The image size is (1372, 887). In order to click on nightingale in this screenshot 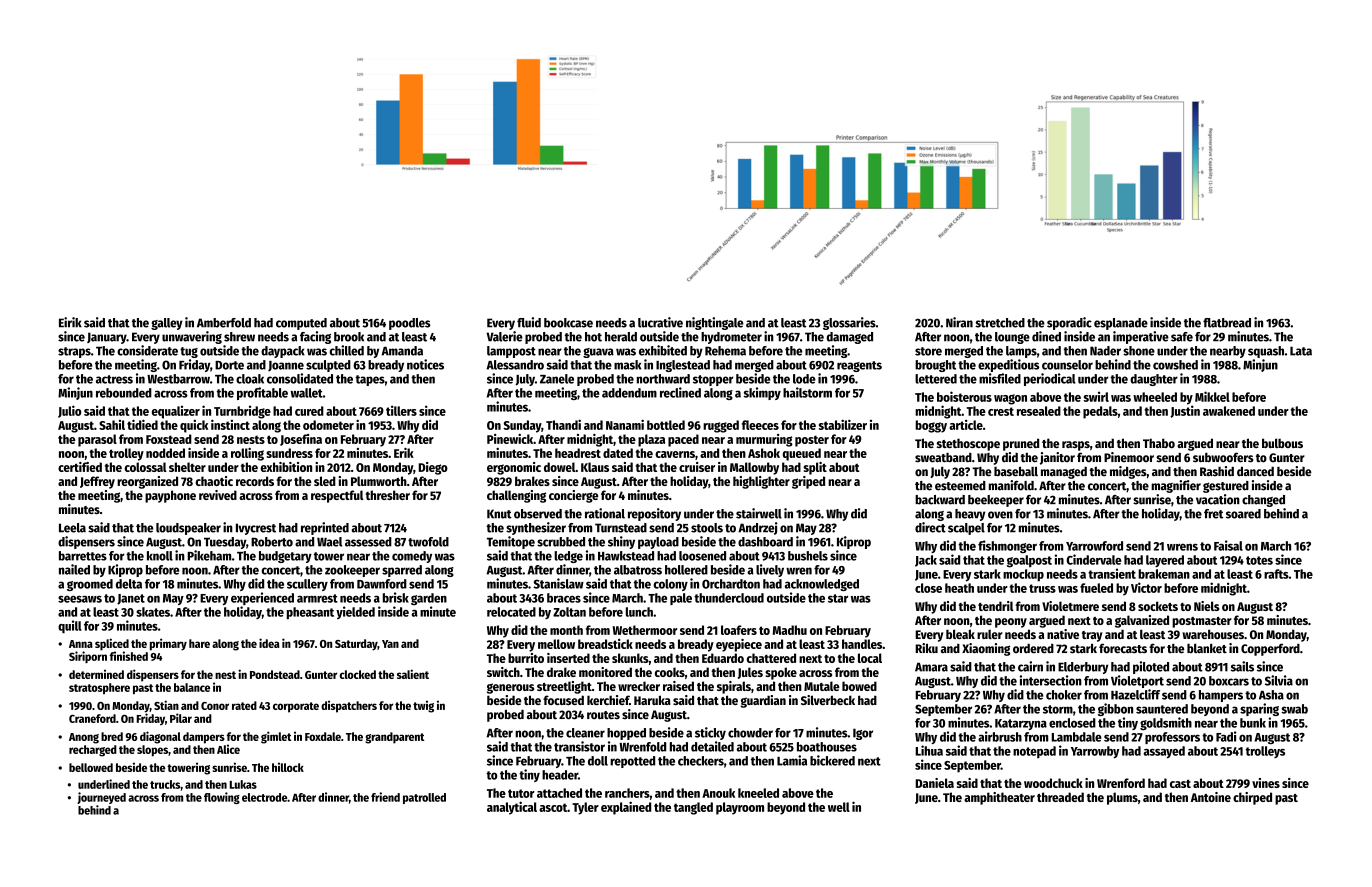, I will do `click(715, 323)`.
